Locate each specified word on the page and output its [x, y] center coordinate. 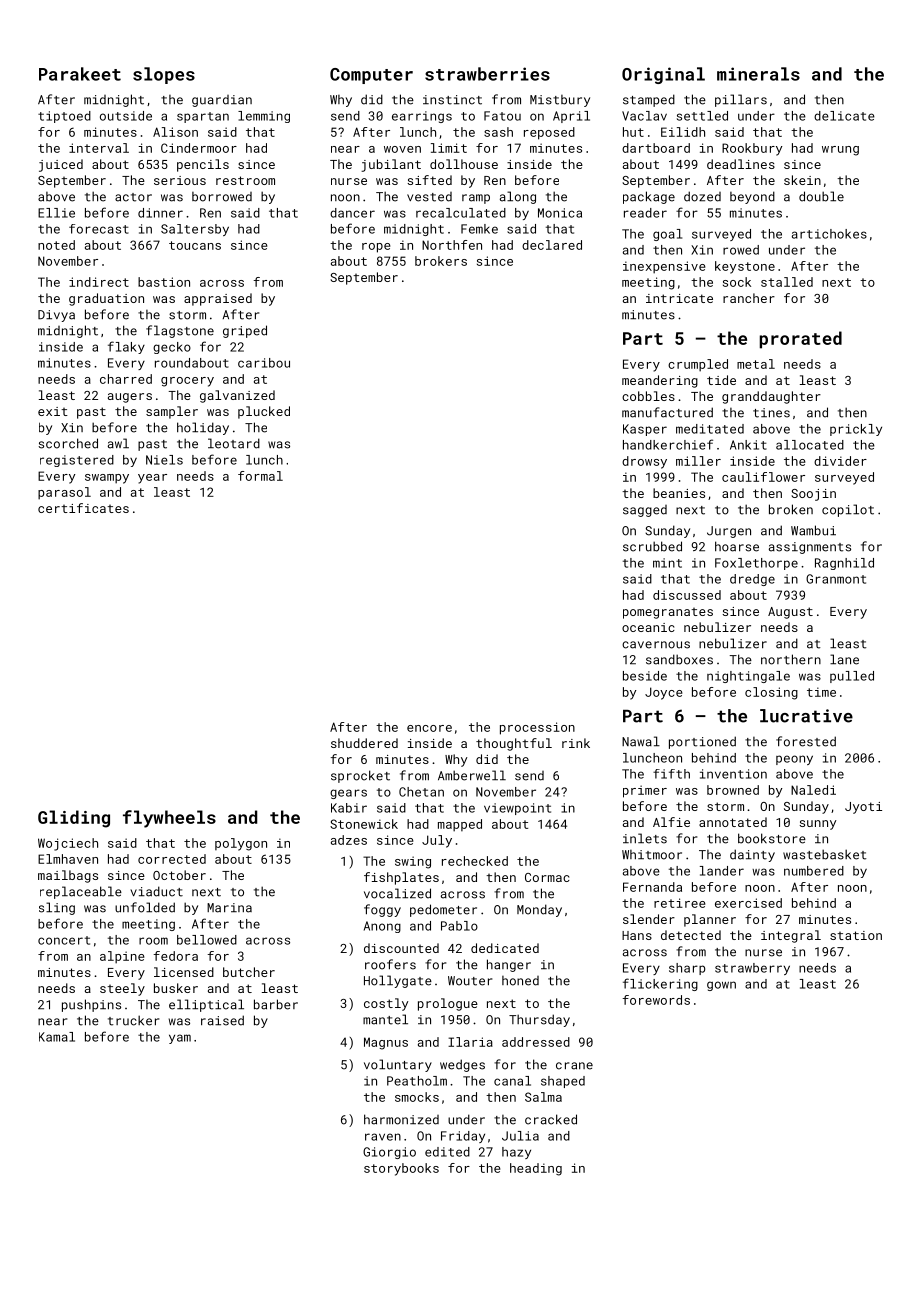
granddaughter [771, 397]
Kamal [57, 1037]
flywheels [169, 819]
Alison [175, 132]
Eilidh [683, 132]
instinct [452, 100]
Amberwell [472, 775]
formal [260, 476]
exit [53, 411]
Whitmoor [652, 855]
